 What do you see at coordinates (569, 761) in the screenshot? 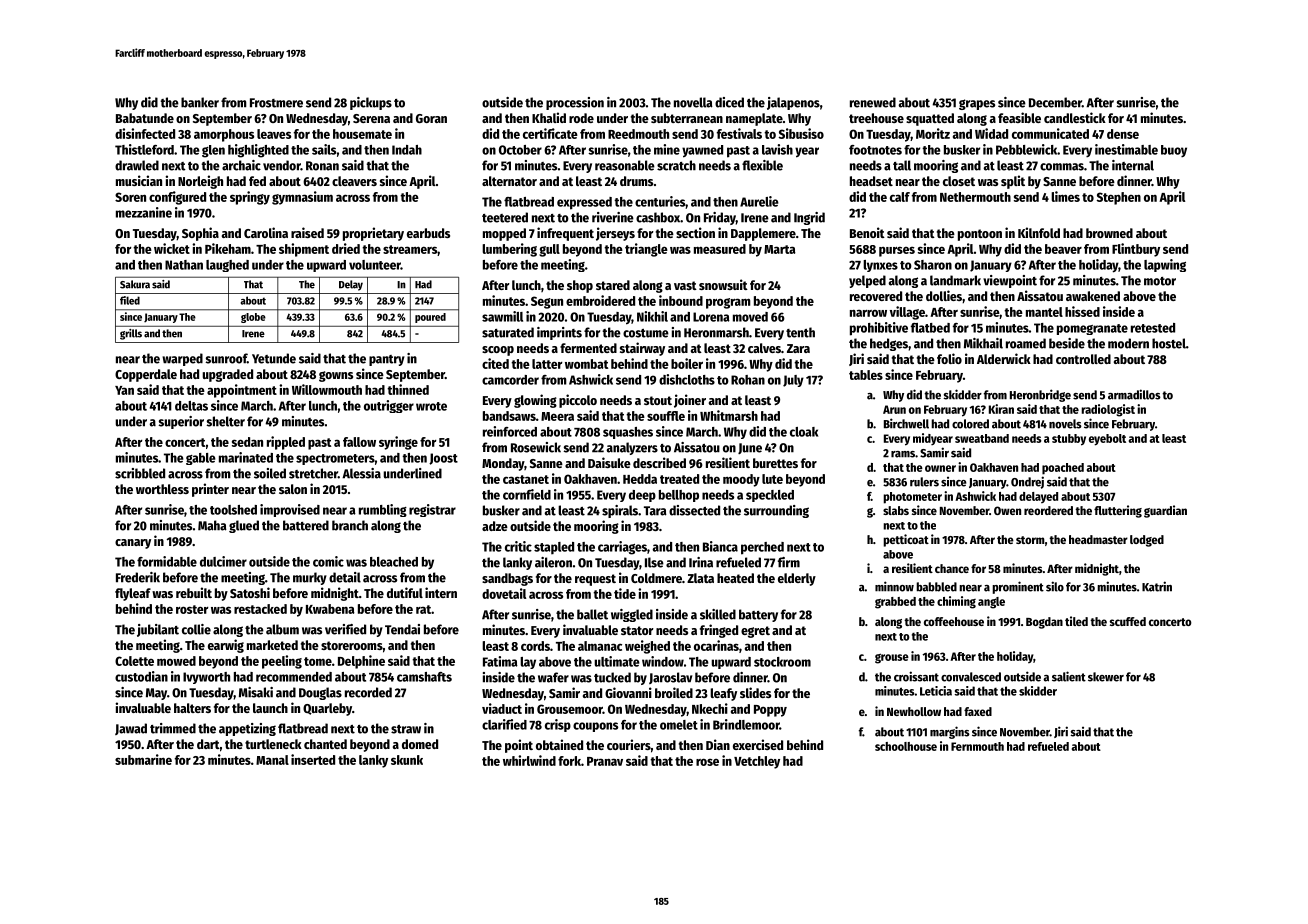
I see `fork` at bounding box center [569, 761].
